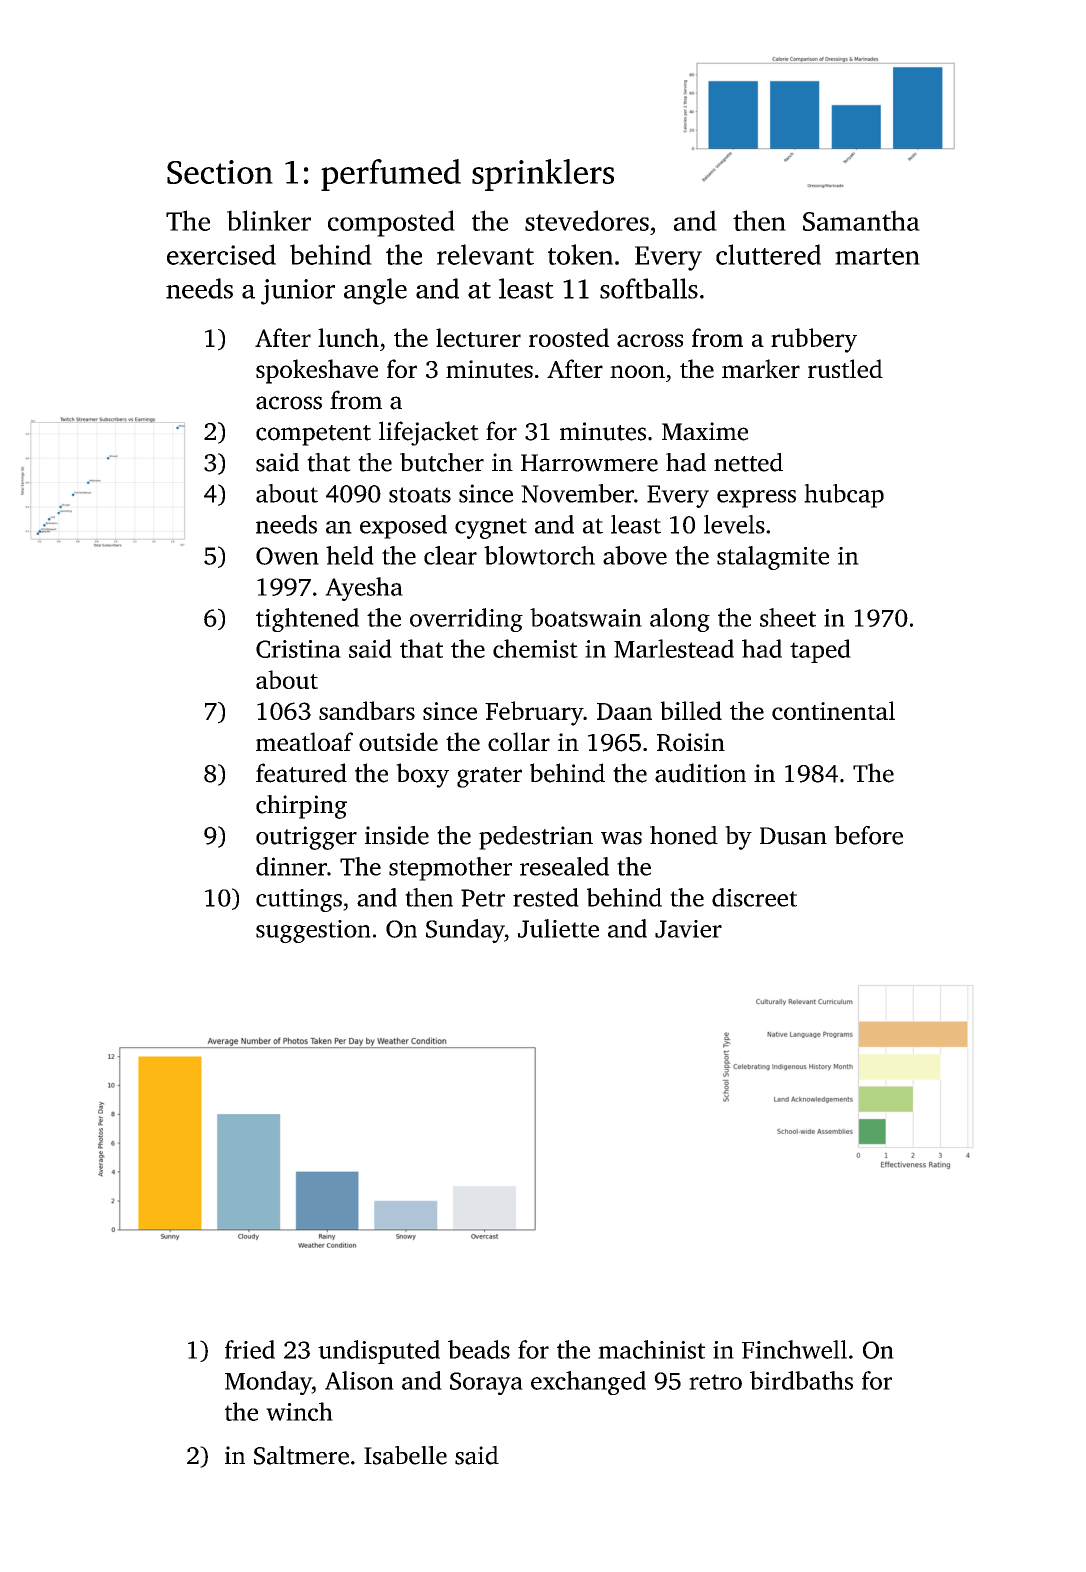 This document has height=1572, width=1086. Describe the element at coordinates (794, 1349) in the document. I see `Finchwell` at that location.
